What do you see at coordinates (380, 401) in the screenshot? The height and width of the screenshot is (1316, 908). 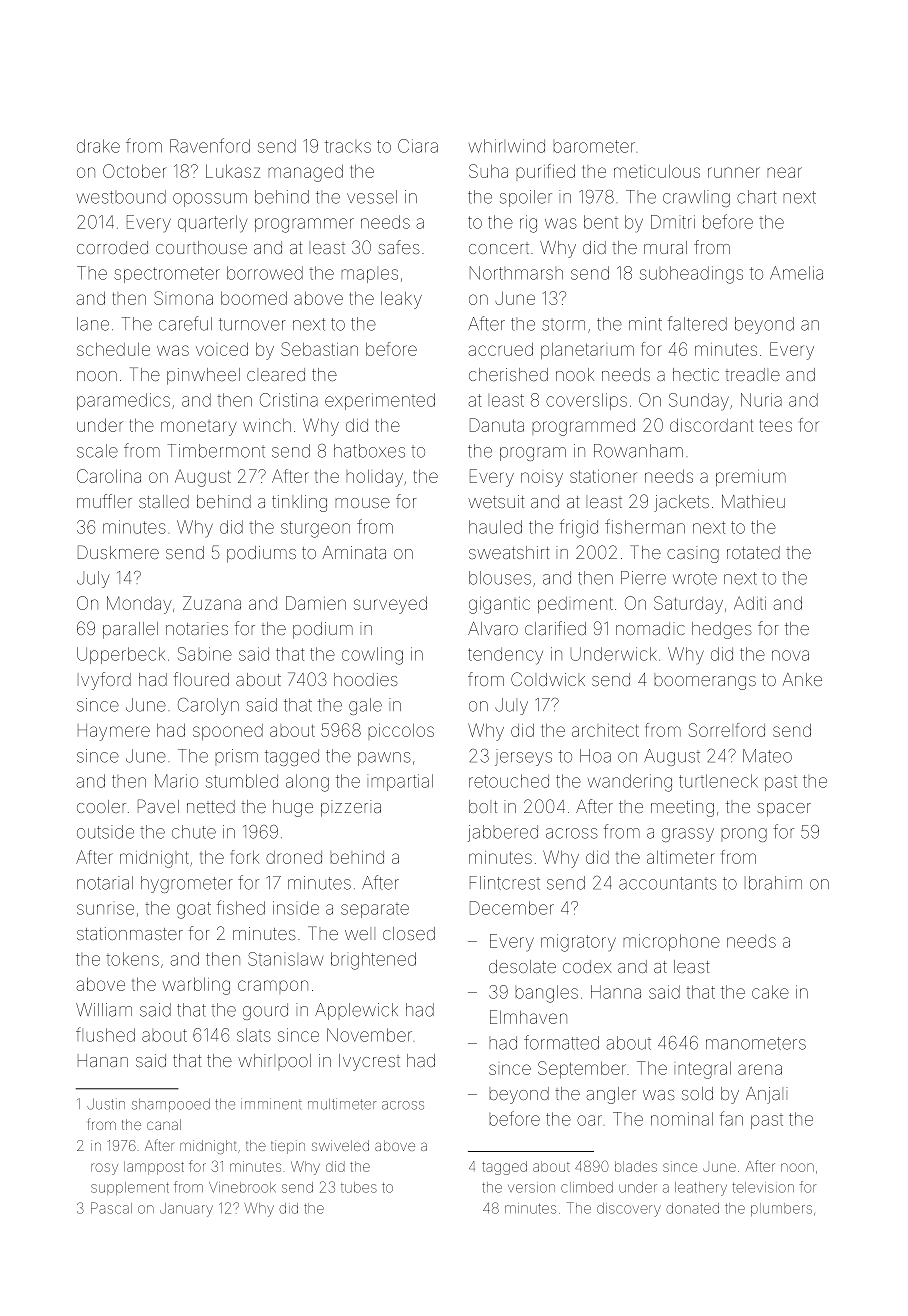 I see `experimented` at bounding box center [380, 401].
